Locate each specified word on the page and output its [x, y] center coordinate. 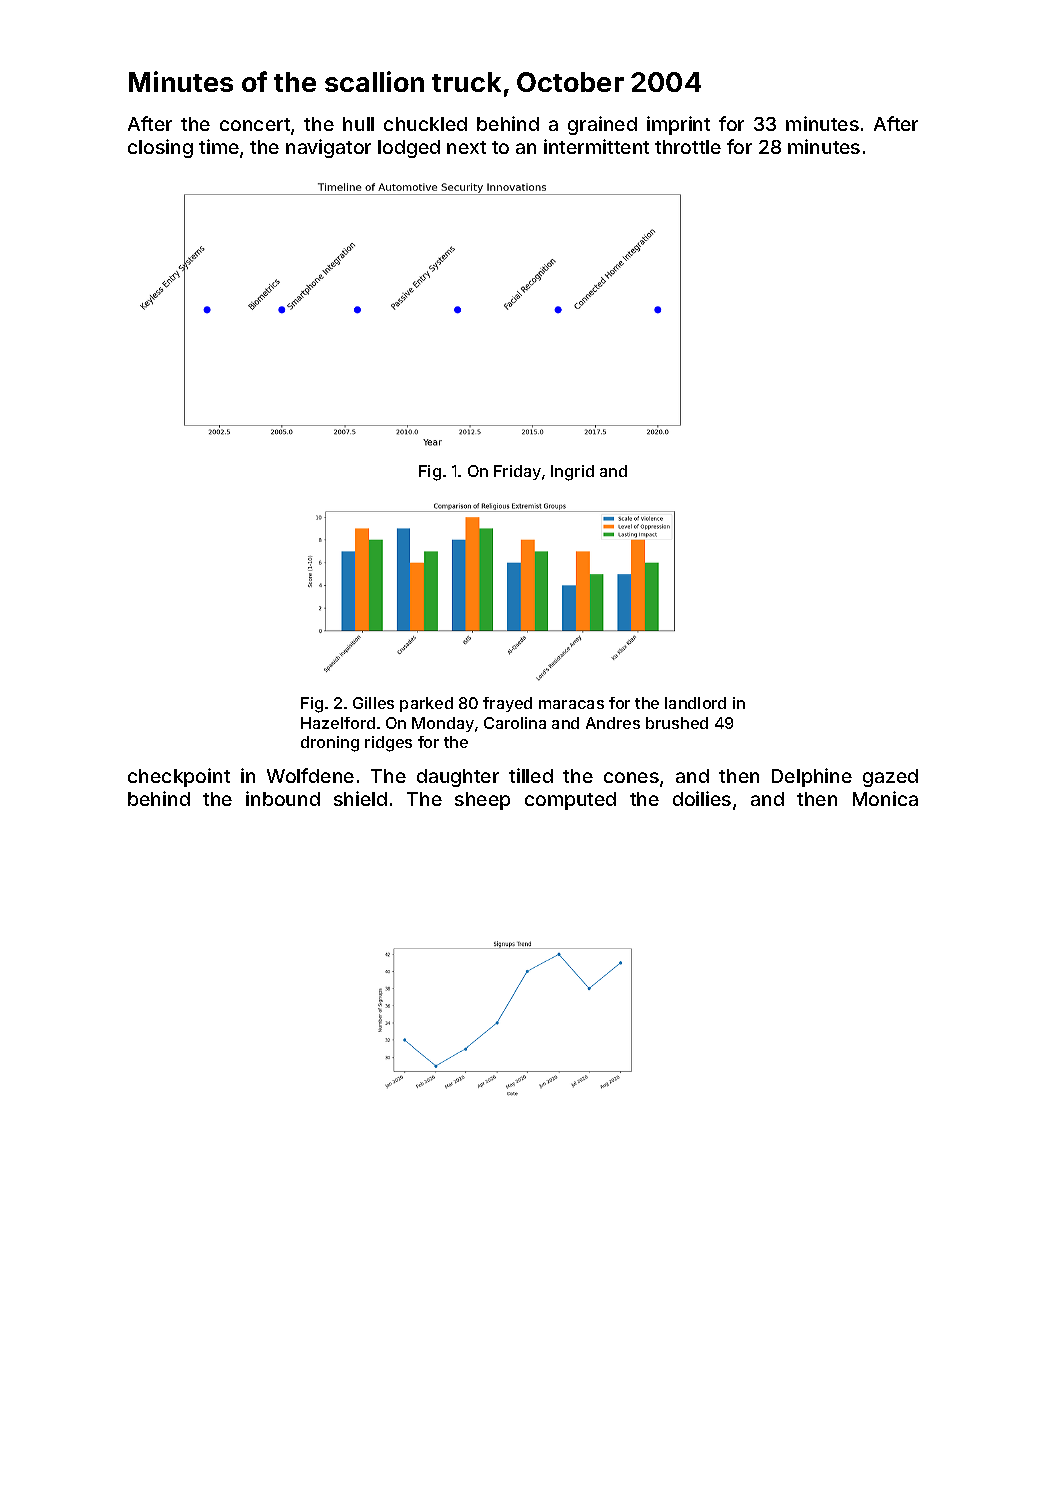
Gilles [373, 703]
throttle [688, 147]
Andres [613, 723]
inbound [283, 798]
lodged [409, 149]
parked [426, 704]
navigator [328, 148]
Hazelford [338, 723]
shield [360, 798]
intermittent [596, 146]
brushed [677, 723]
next [466, 147]
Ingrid [572, 473]
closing [160, 148]
